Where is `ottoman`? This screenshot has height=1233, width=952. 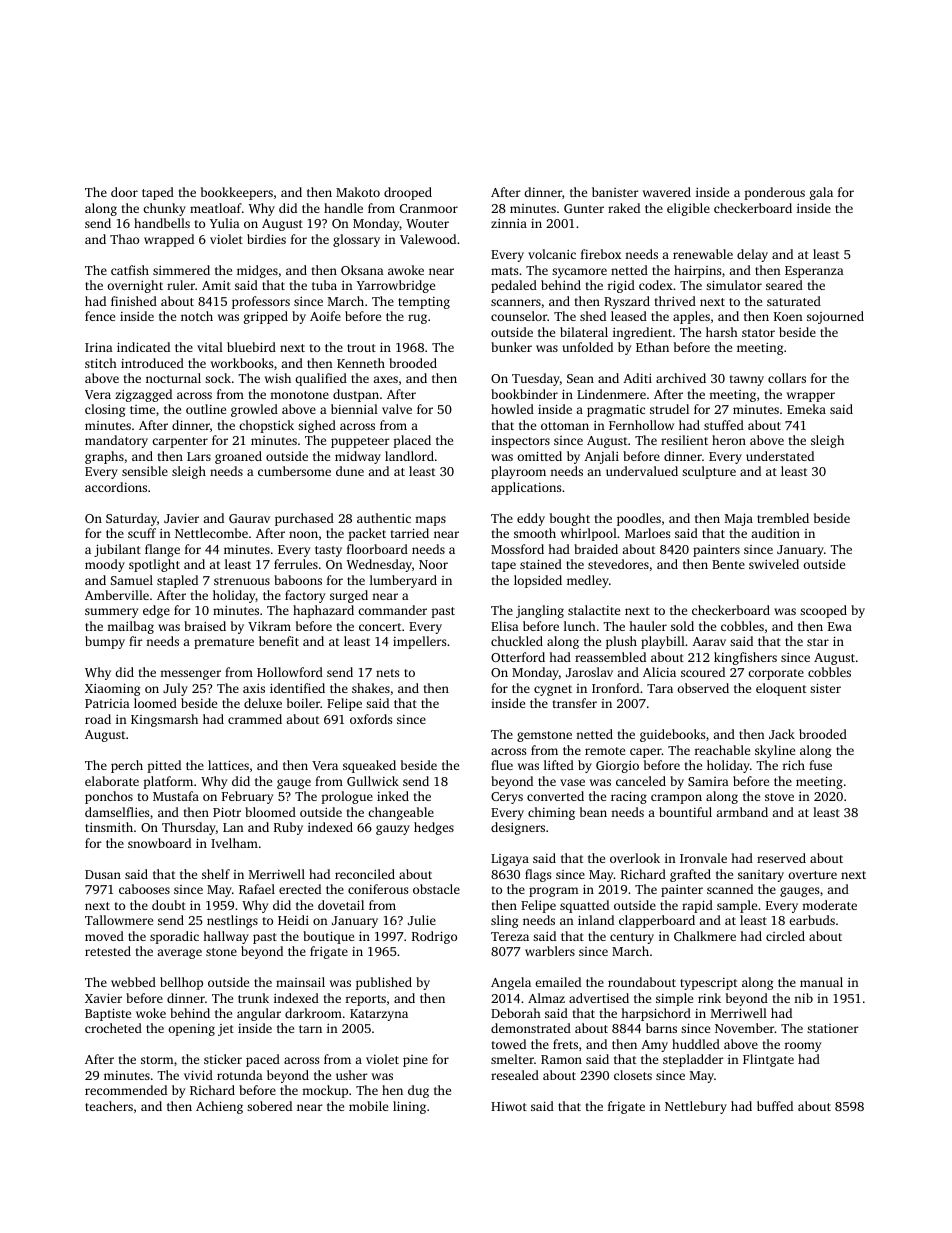
ottoman is located at coordinates (565, 426).
